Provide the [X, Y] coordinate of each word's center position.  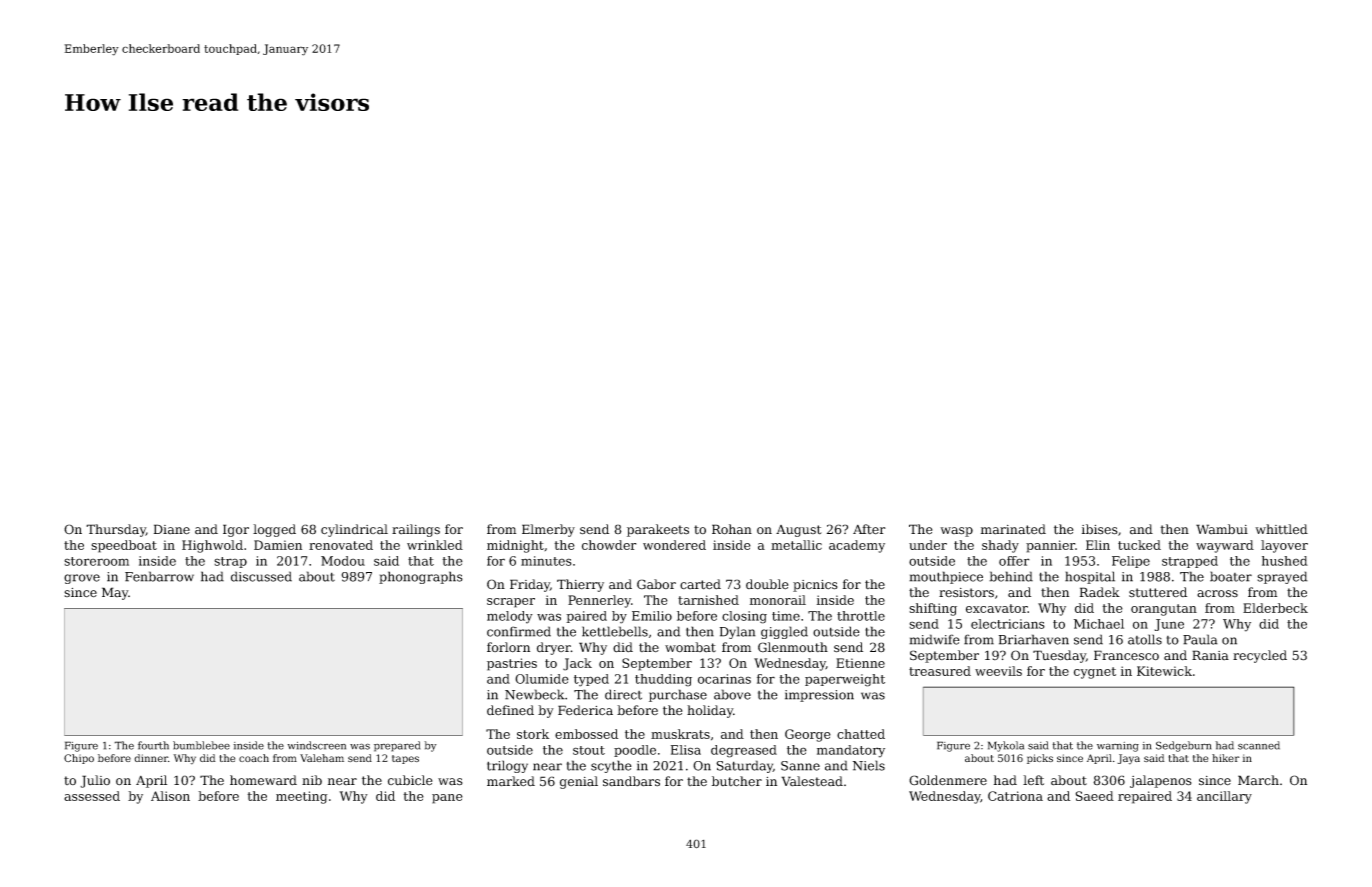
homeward [263, 780]
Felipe [1131, 562]
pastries [512, 664]
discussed [261, 576]
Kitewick [1164, 671]
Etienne [860, 663]
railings [416, 530]
